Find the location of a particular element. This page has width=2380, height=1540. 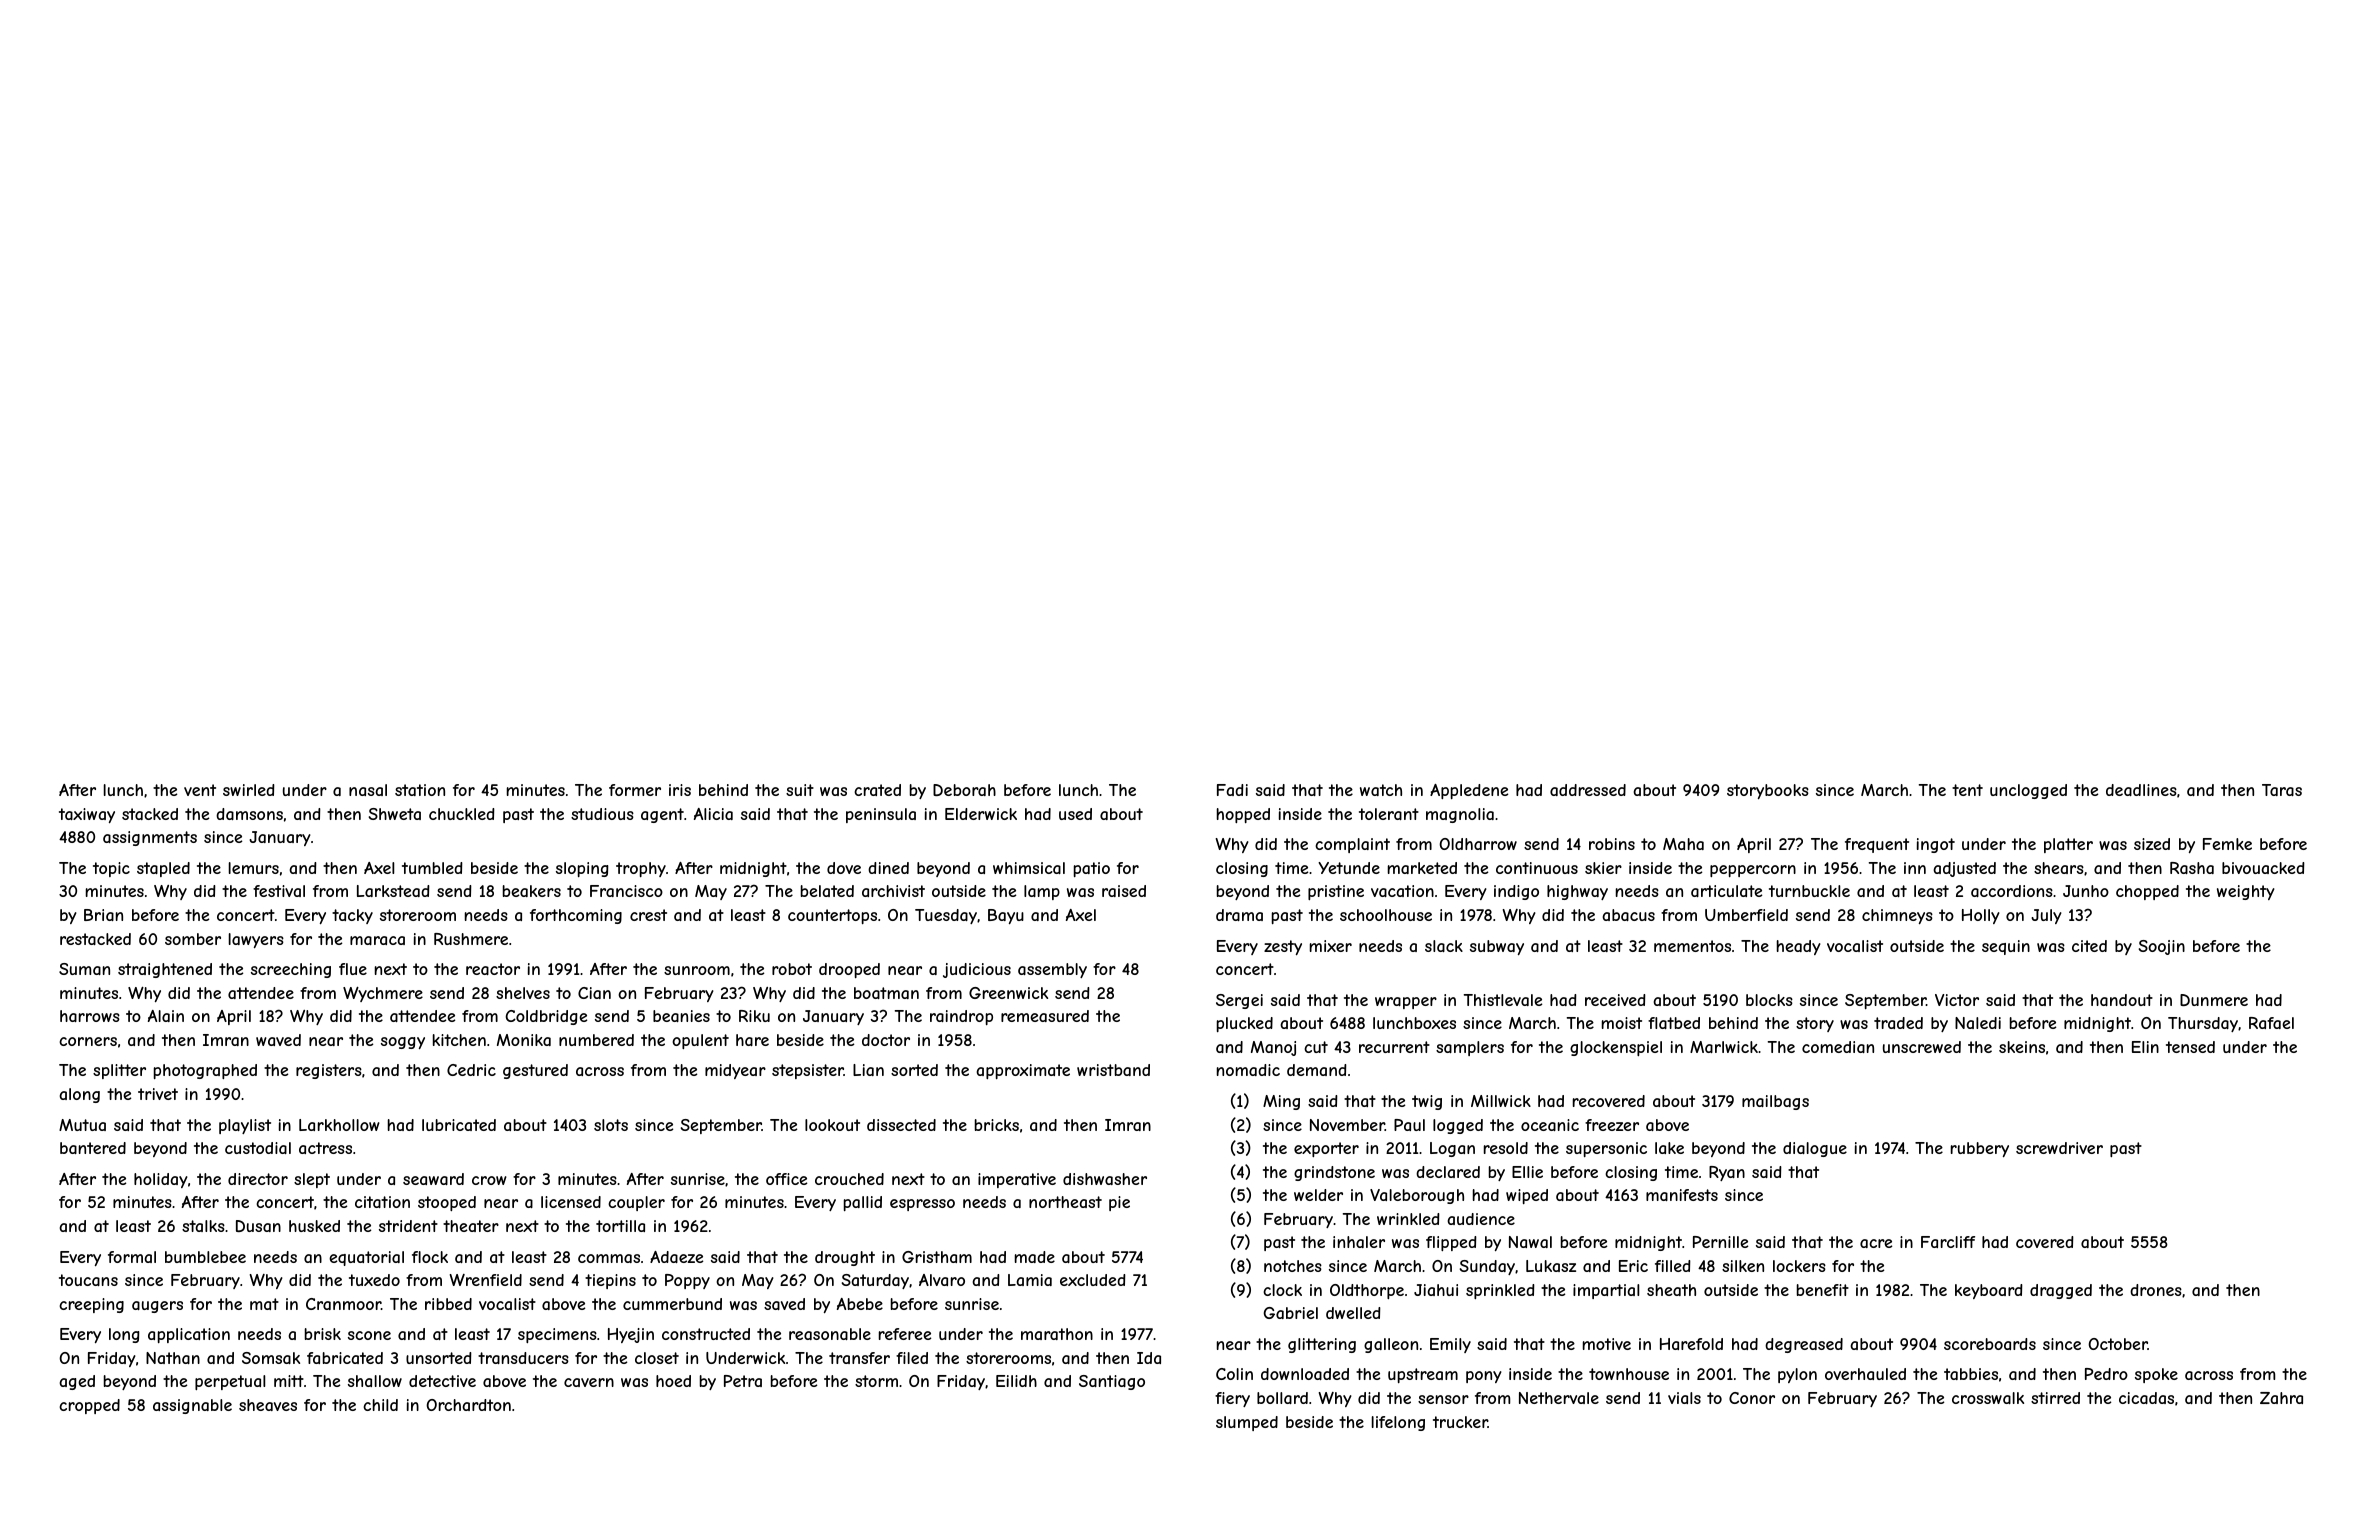

seaward is located at coordinates (433, 1179).
